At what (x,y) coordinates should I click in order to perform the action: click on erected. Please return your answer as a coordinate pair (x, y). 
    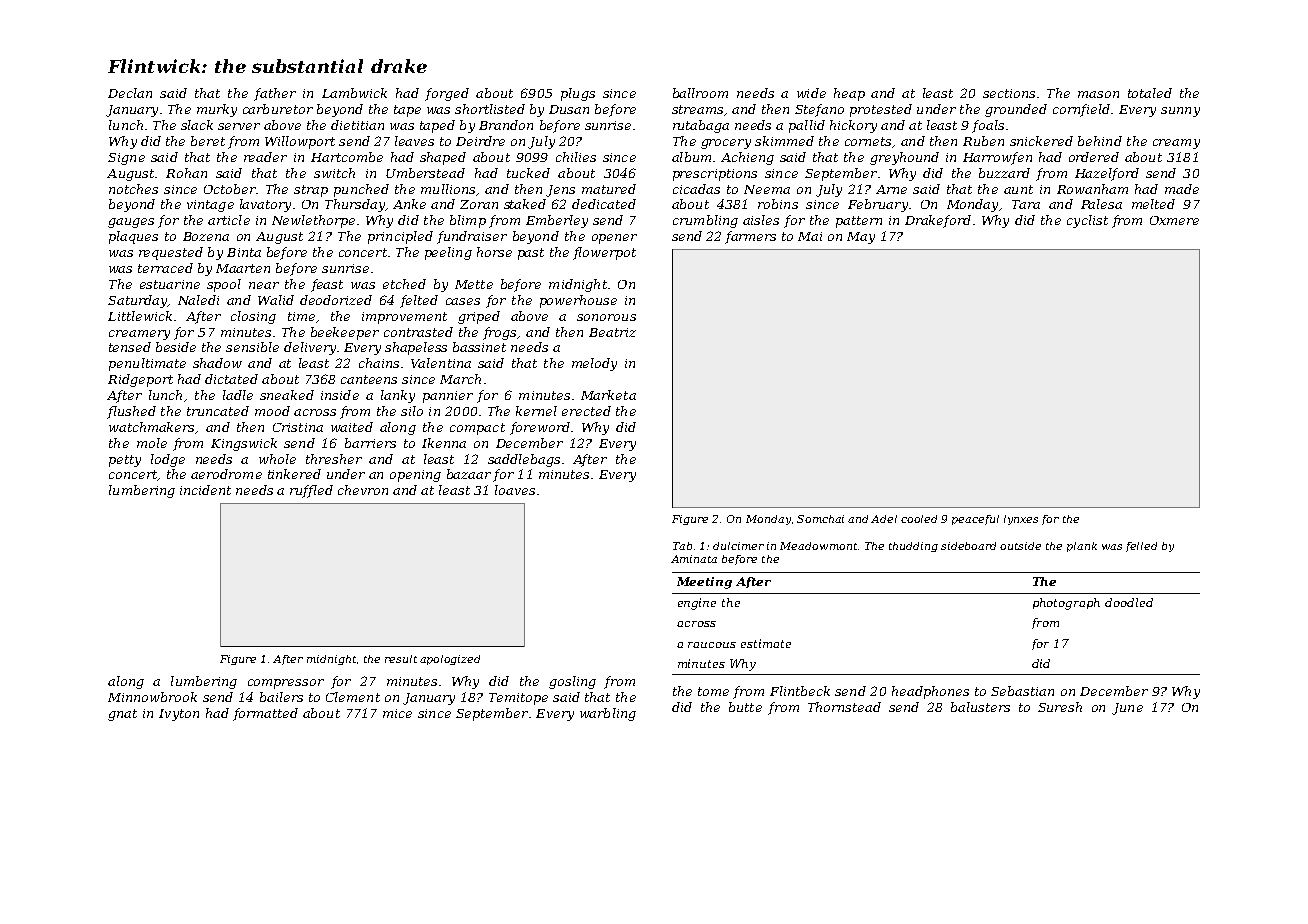
    Looking at the image, I should click on (586, 411).
